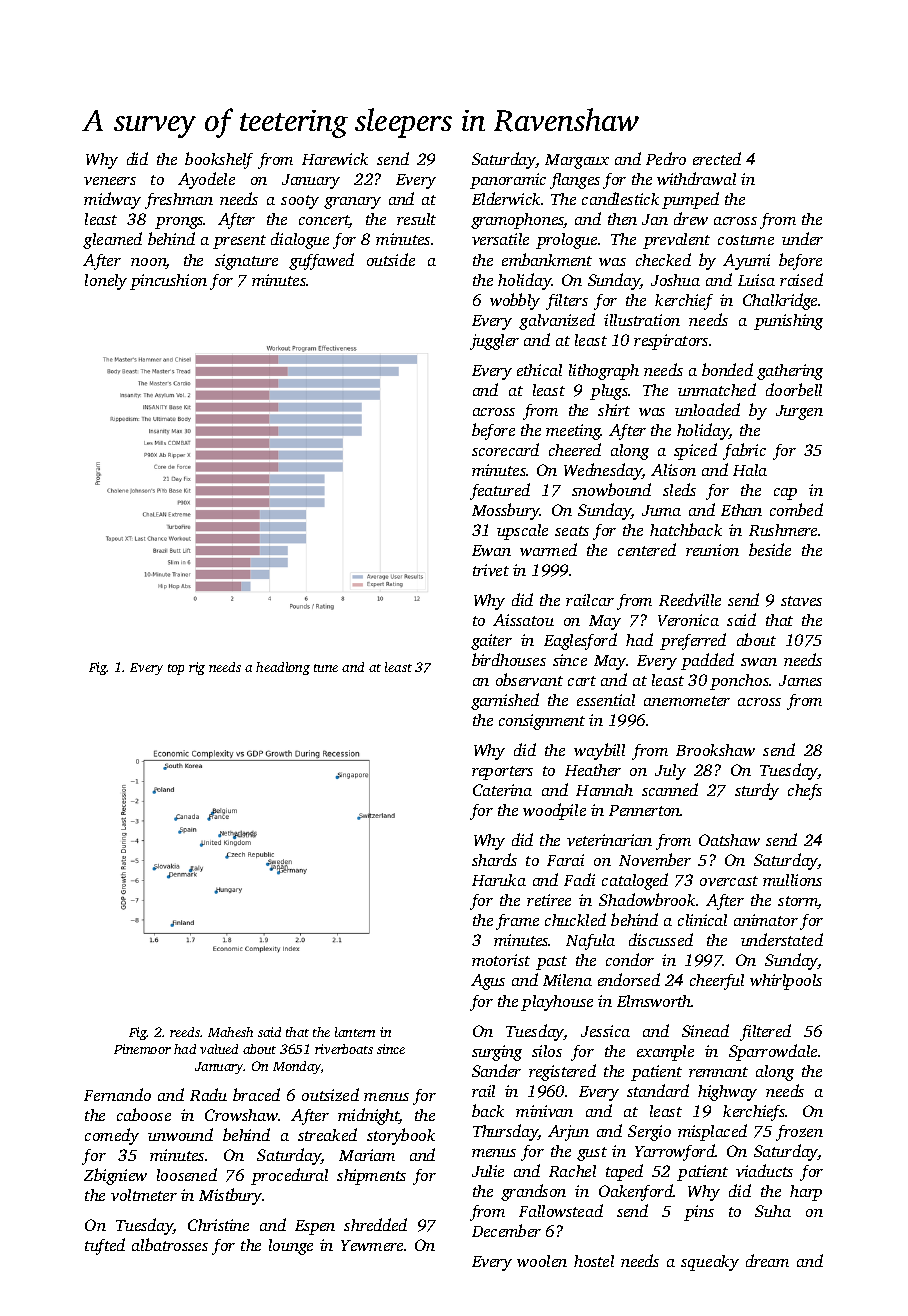  Describe the element at coordinates (547, 259) in the page. I see `embankment` at that location.
